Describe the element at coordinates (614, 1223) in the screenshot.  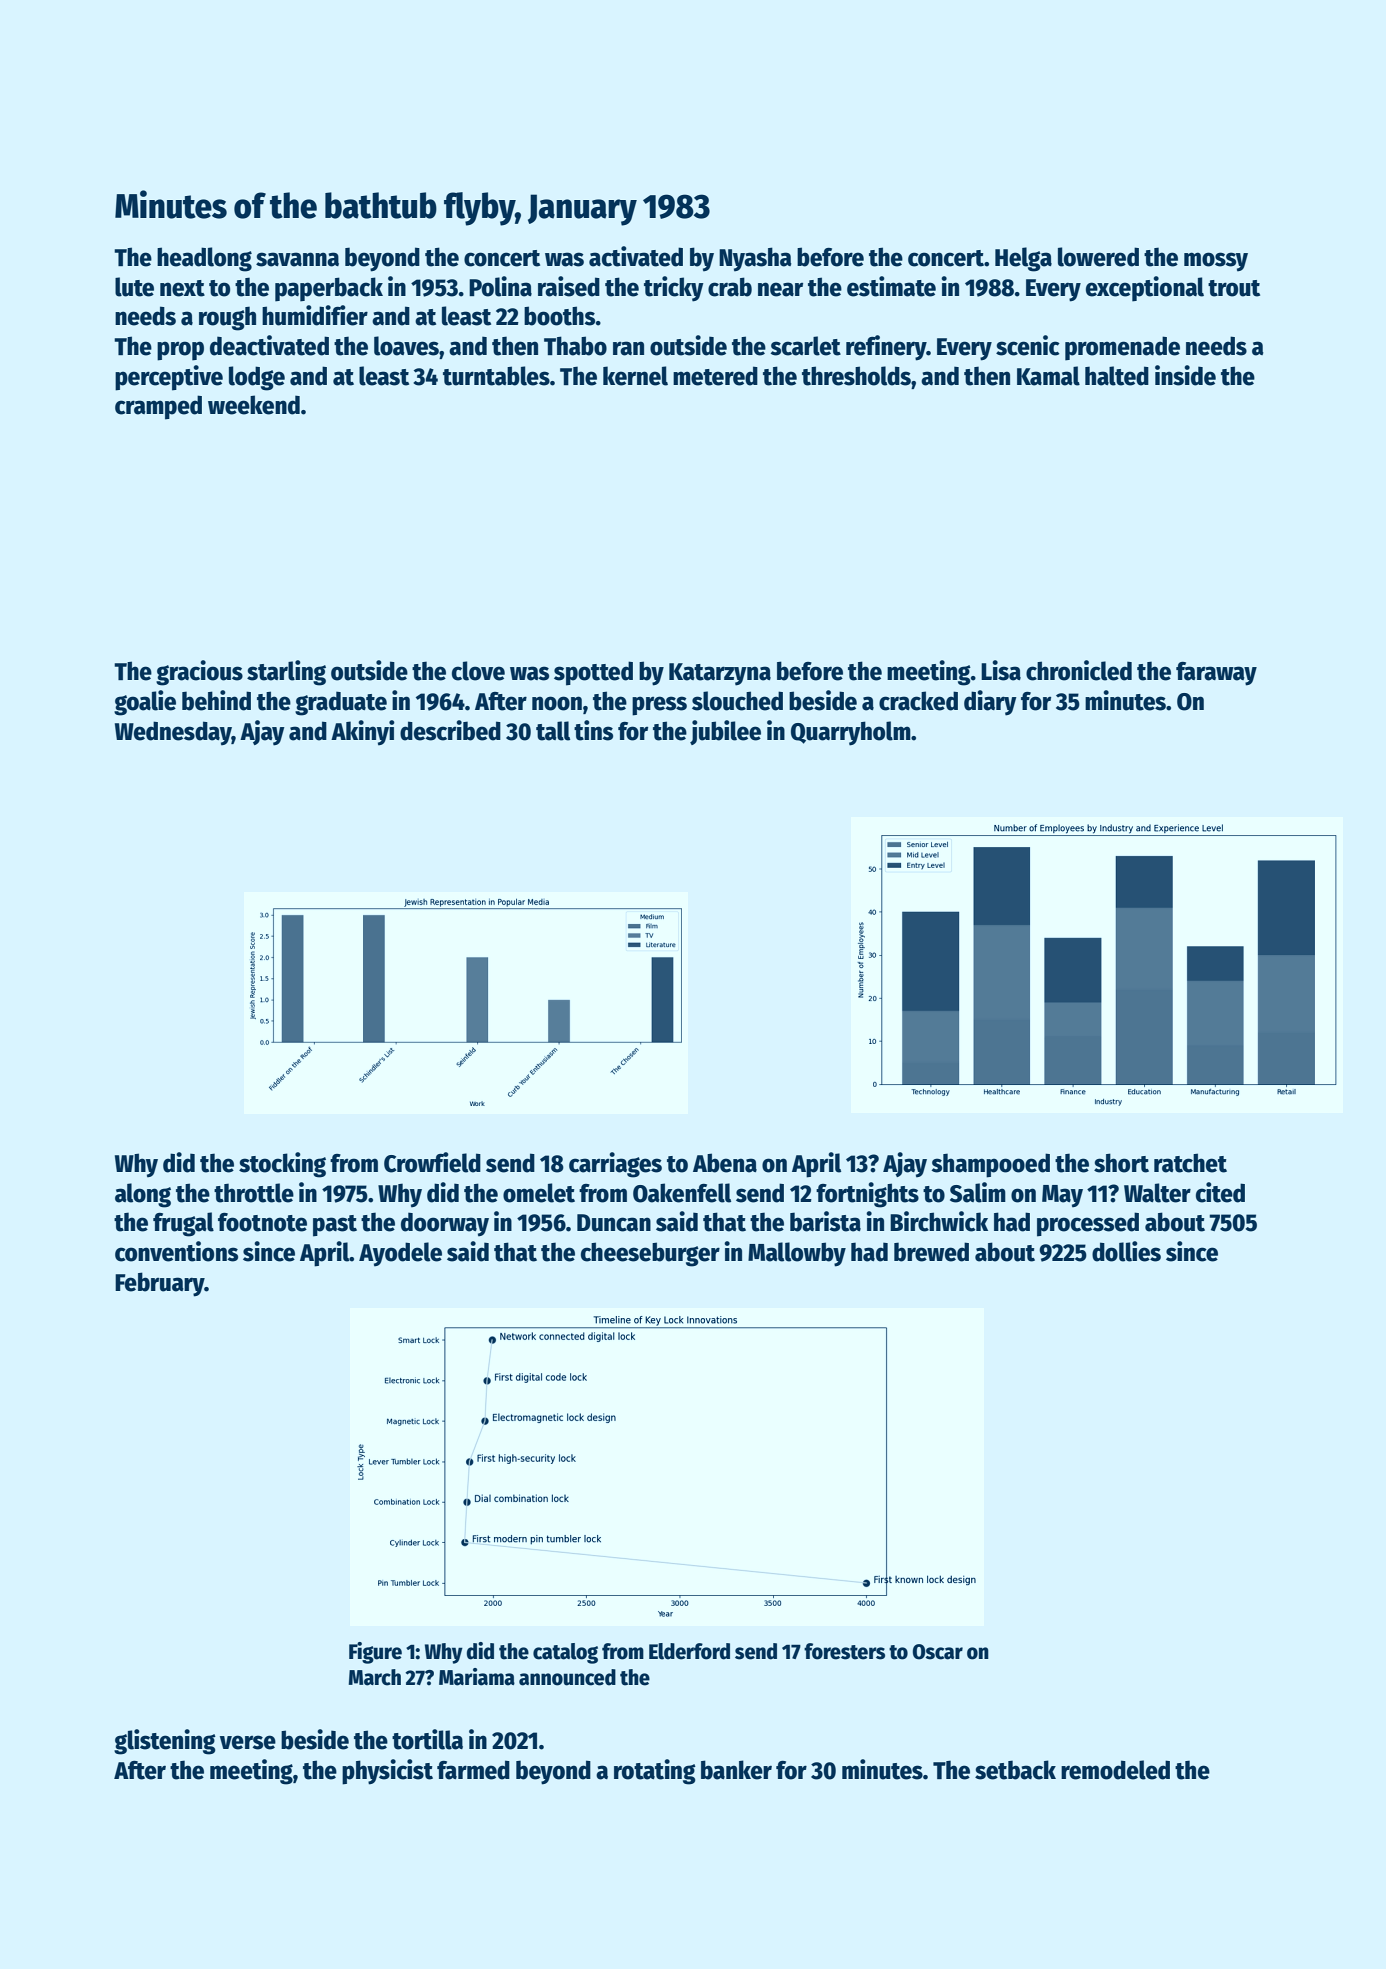
I see `Duncan` at that location.
